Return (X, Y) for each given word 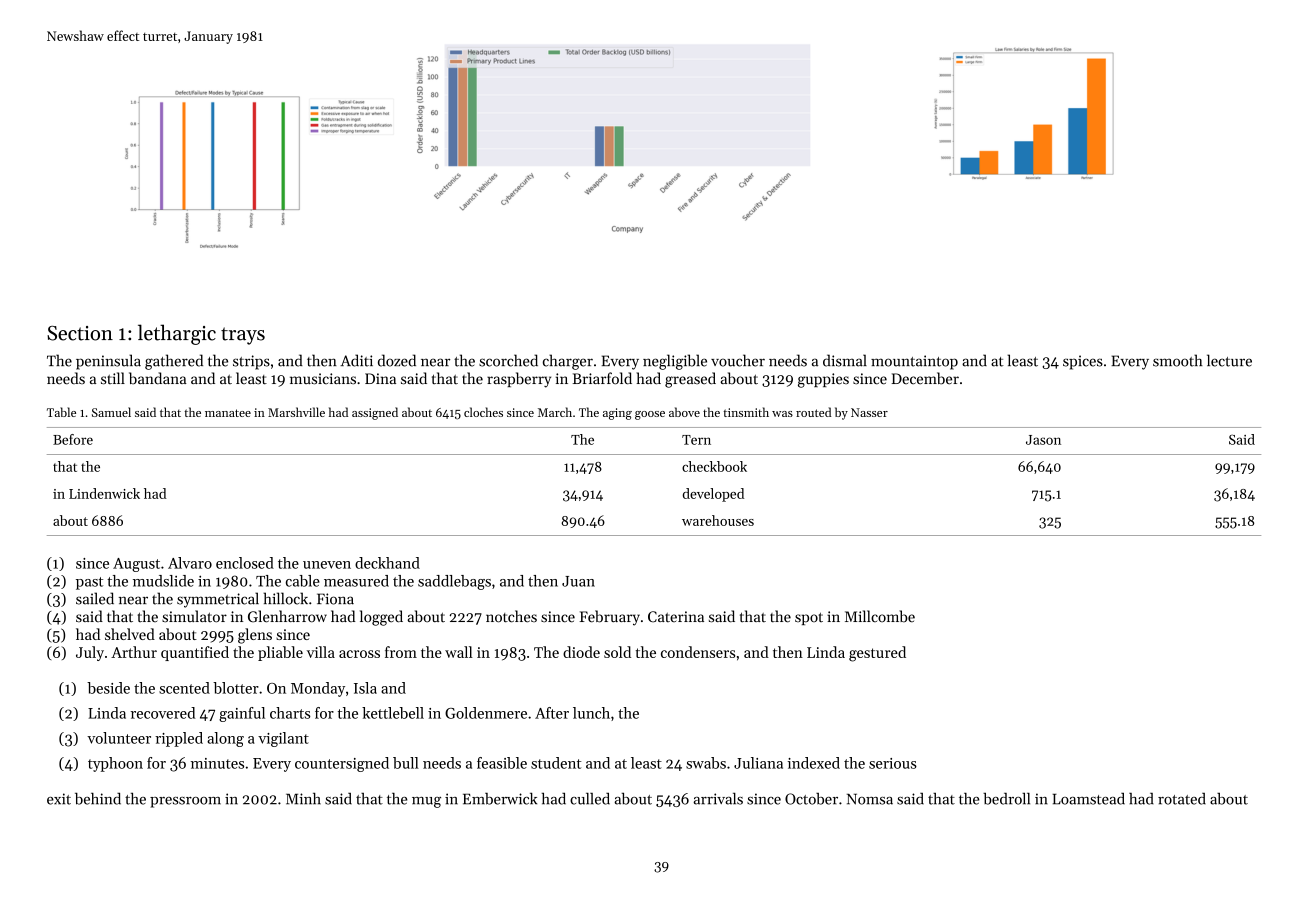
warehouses (718, 520)
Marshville (296, 412)
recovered (163, 713)
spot (809, 618)
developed (713, 495)
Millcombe (880, 616)
